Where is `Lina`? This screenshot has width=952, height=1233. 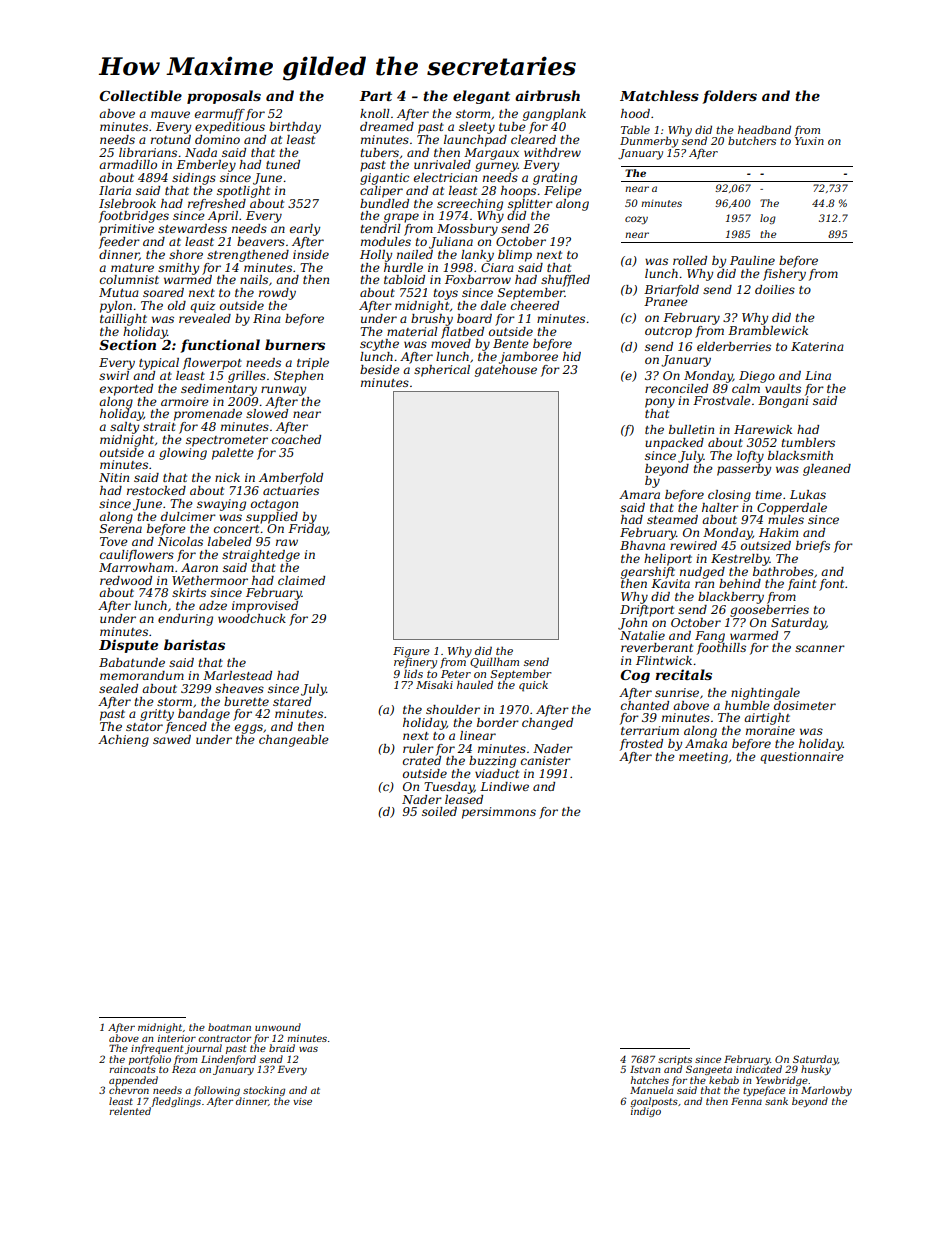 Lina is located at coordinates (818, 375).
